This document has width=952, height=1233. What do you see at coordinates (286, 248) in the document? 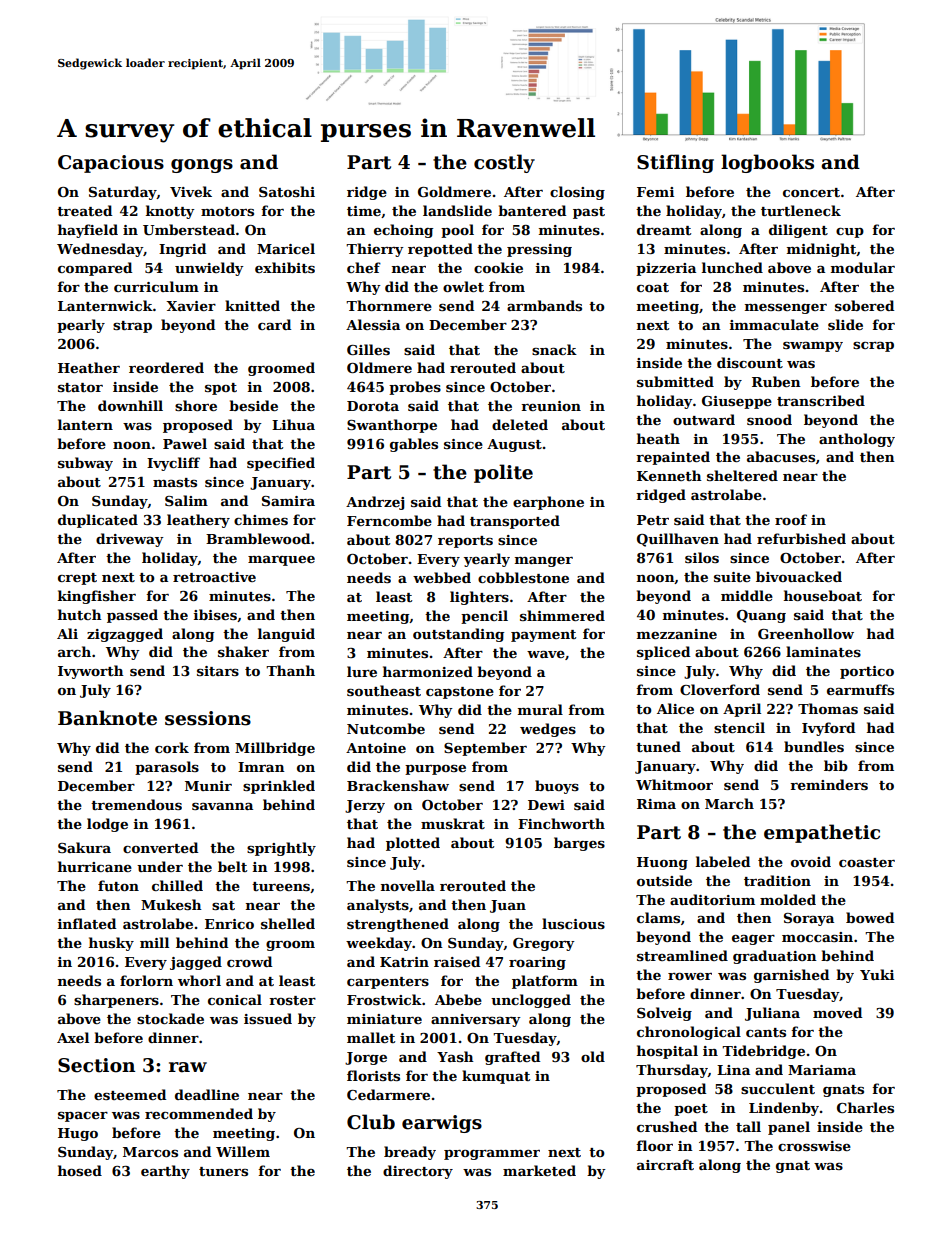
I see `Maricel` at bounding box center [286, 248].
